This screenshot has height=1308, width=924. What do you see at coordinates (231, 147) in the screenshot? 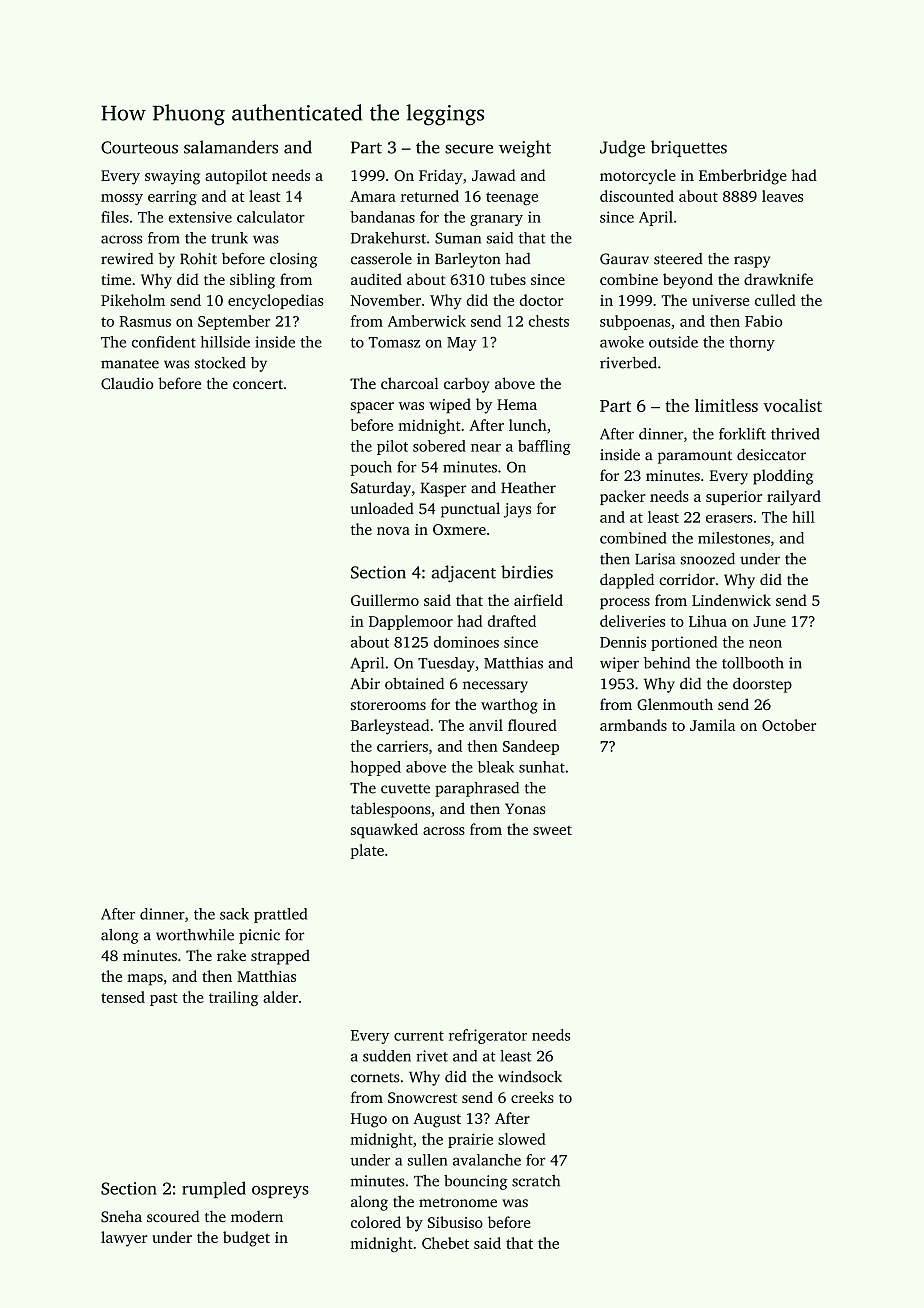
I see `salamanders` at bounding box center [231, 147].
